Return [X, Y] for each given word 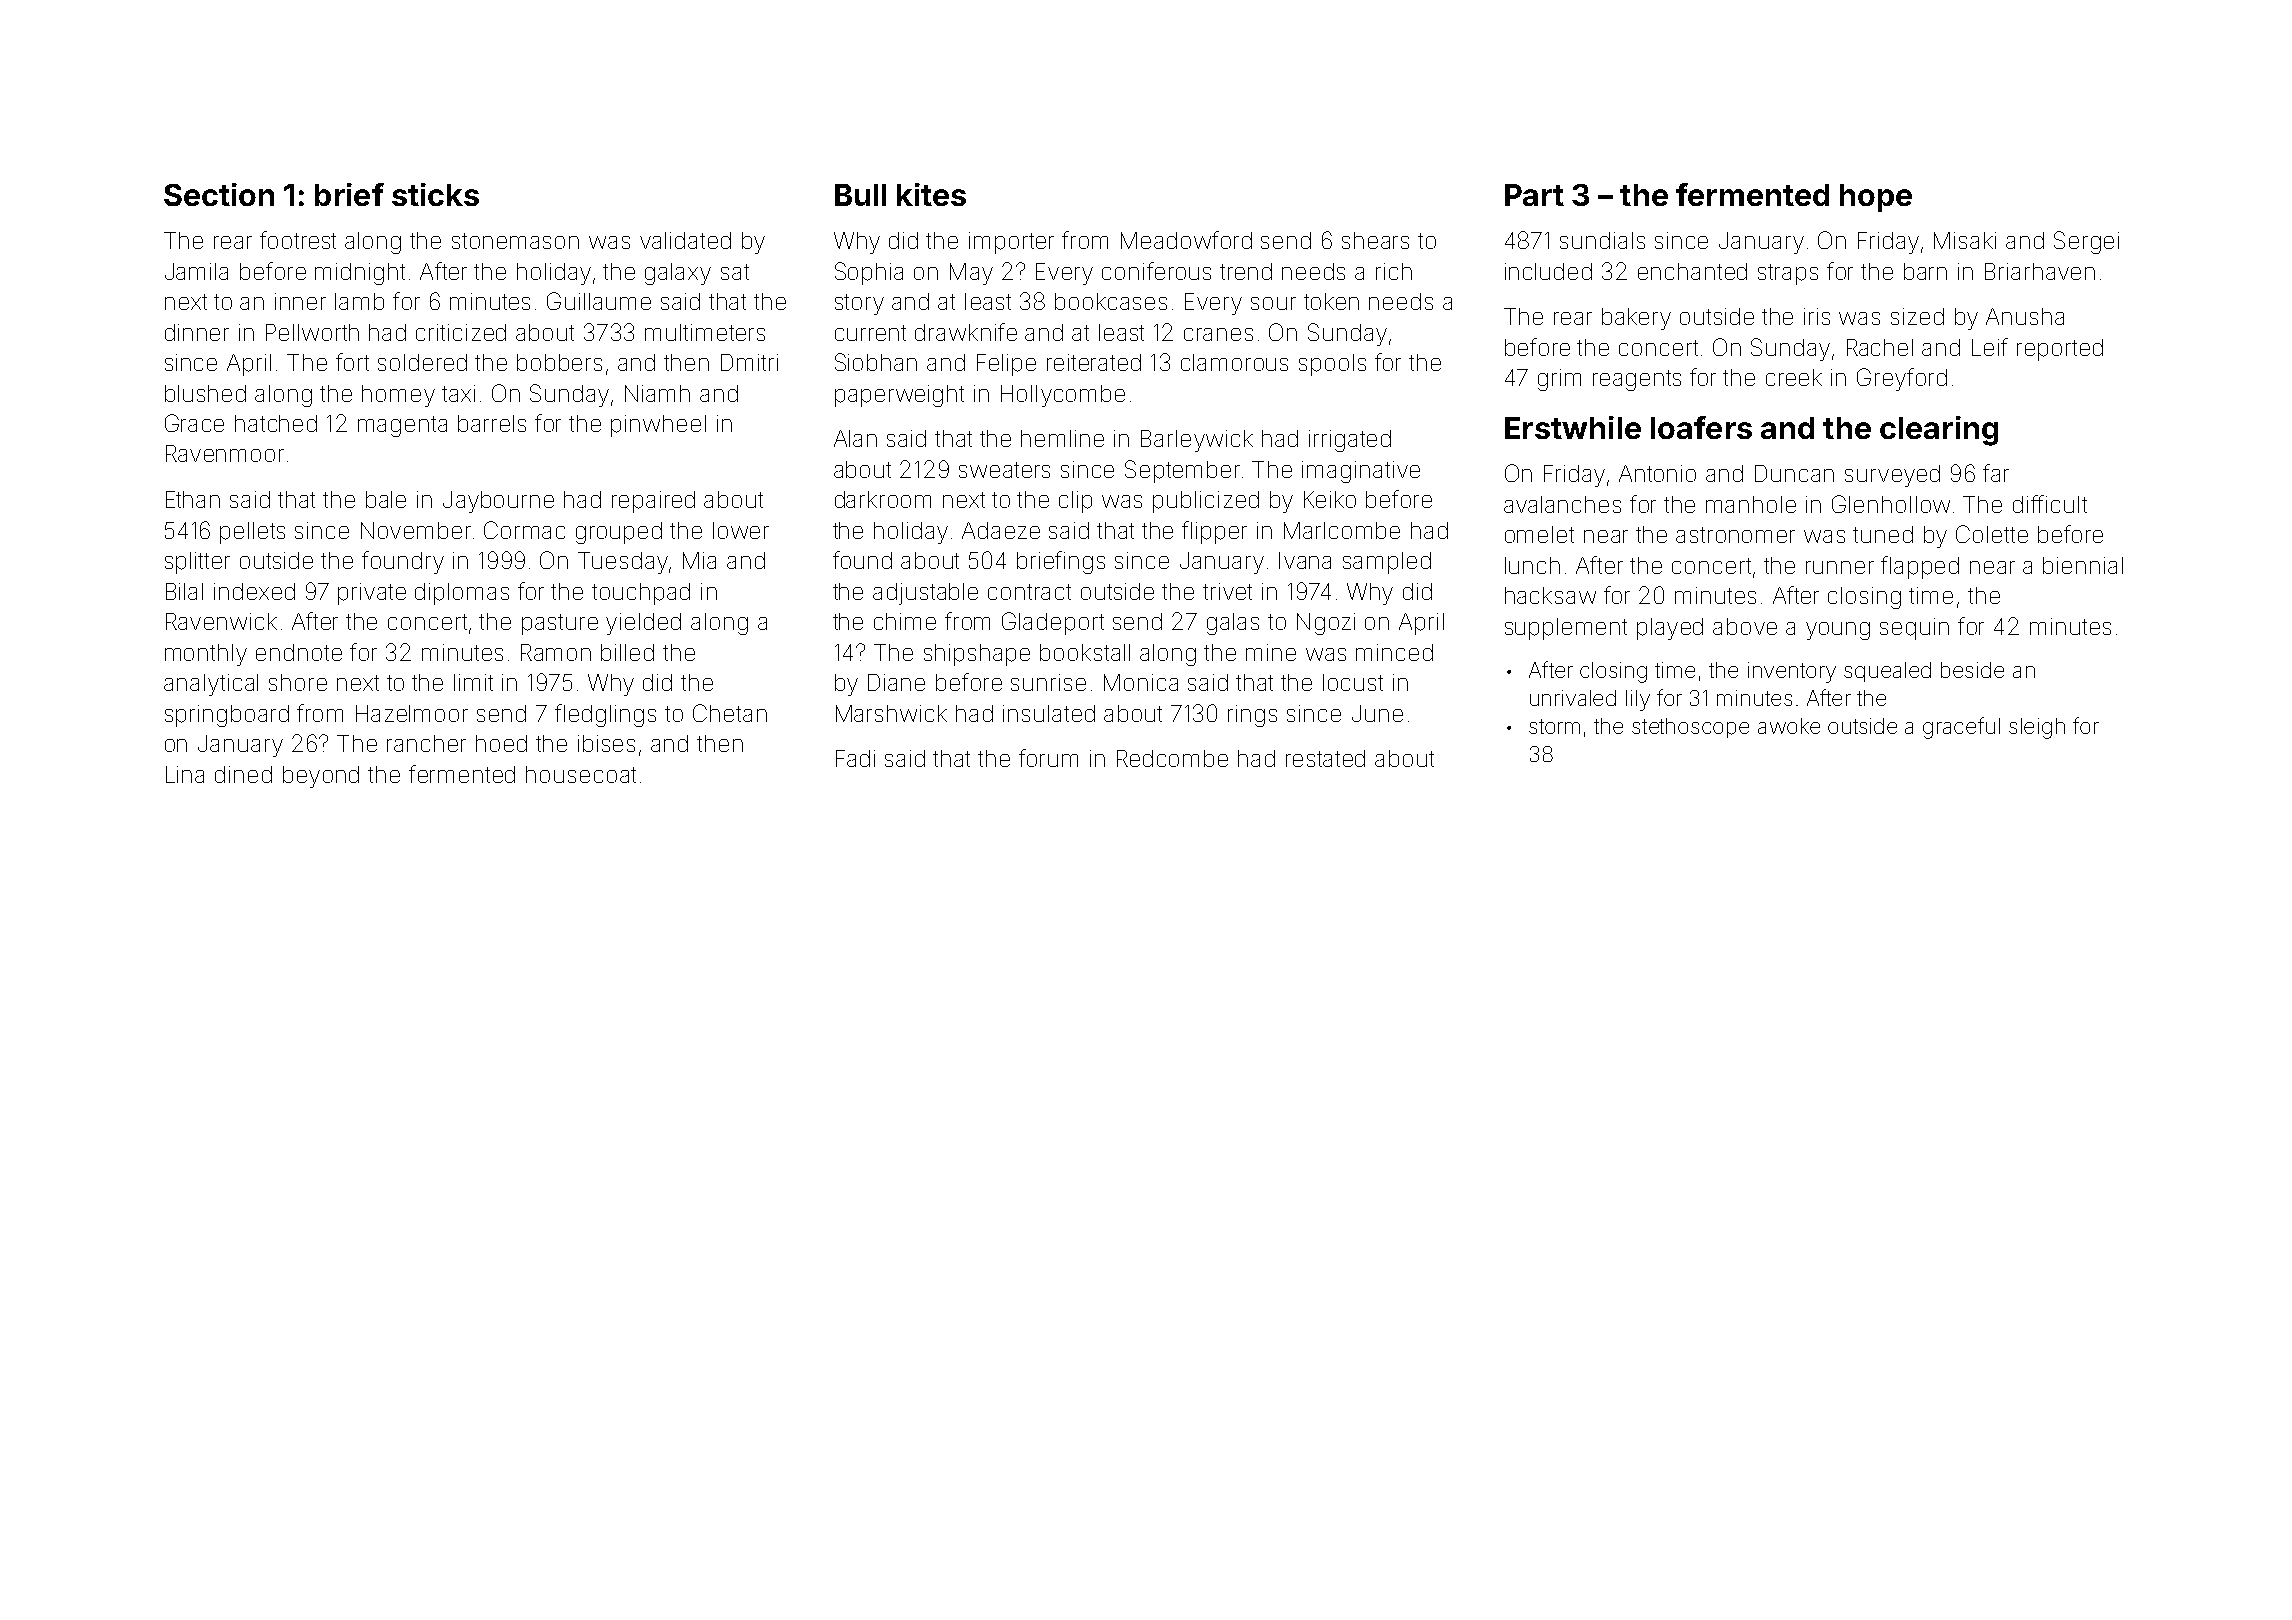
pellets [252, 533]
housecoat [581, 774]
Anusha [2025, 316]
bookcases [1111, 301]
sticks [435, 194]
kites [931, 194]
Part [1534, 195]
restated [1325, 758]
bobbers [559, 362]
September [1182, 471]
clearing [1939, 431]
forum [1048, 758]
